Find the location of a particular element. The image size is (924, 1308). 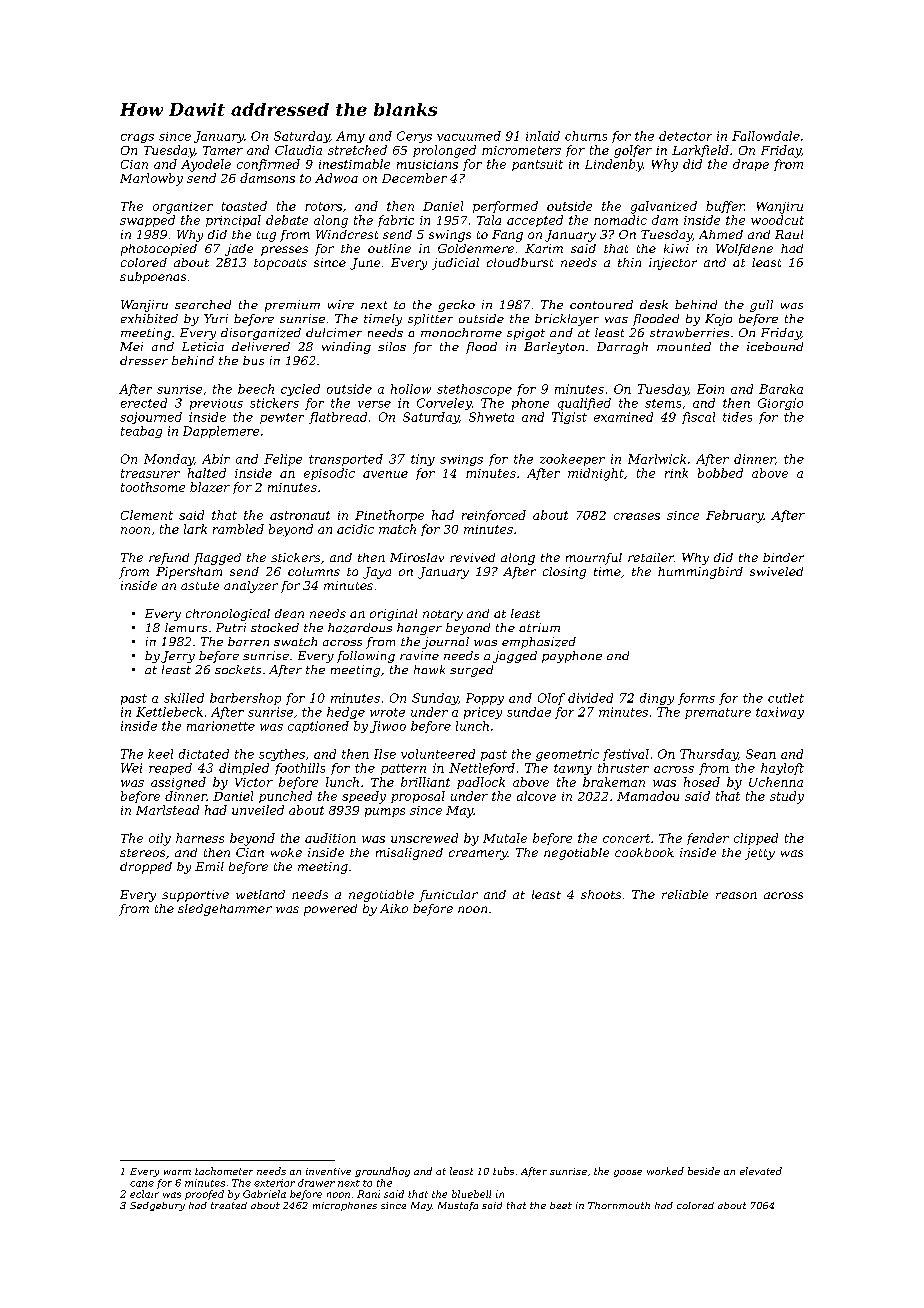

tachometer is located at coordinates (224, 1171).
